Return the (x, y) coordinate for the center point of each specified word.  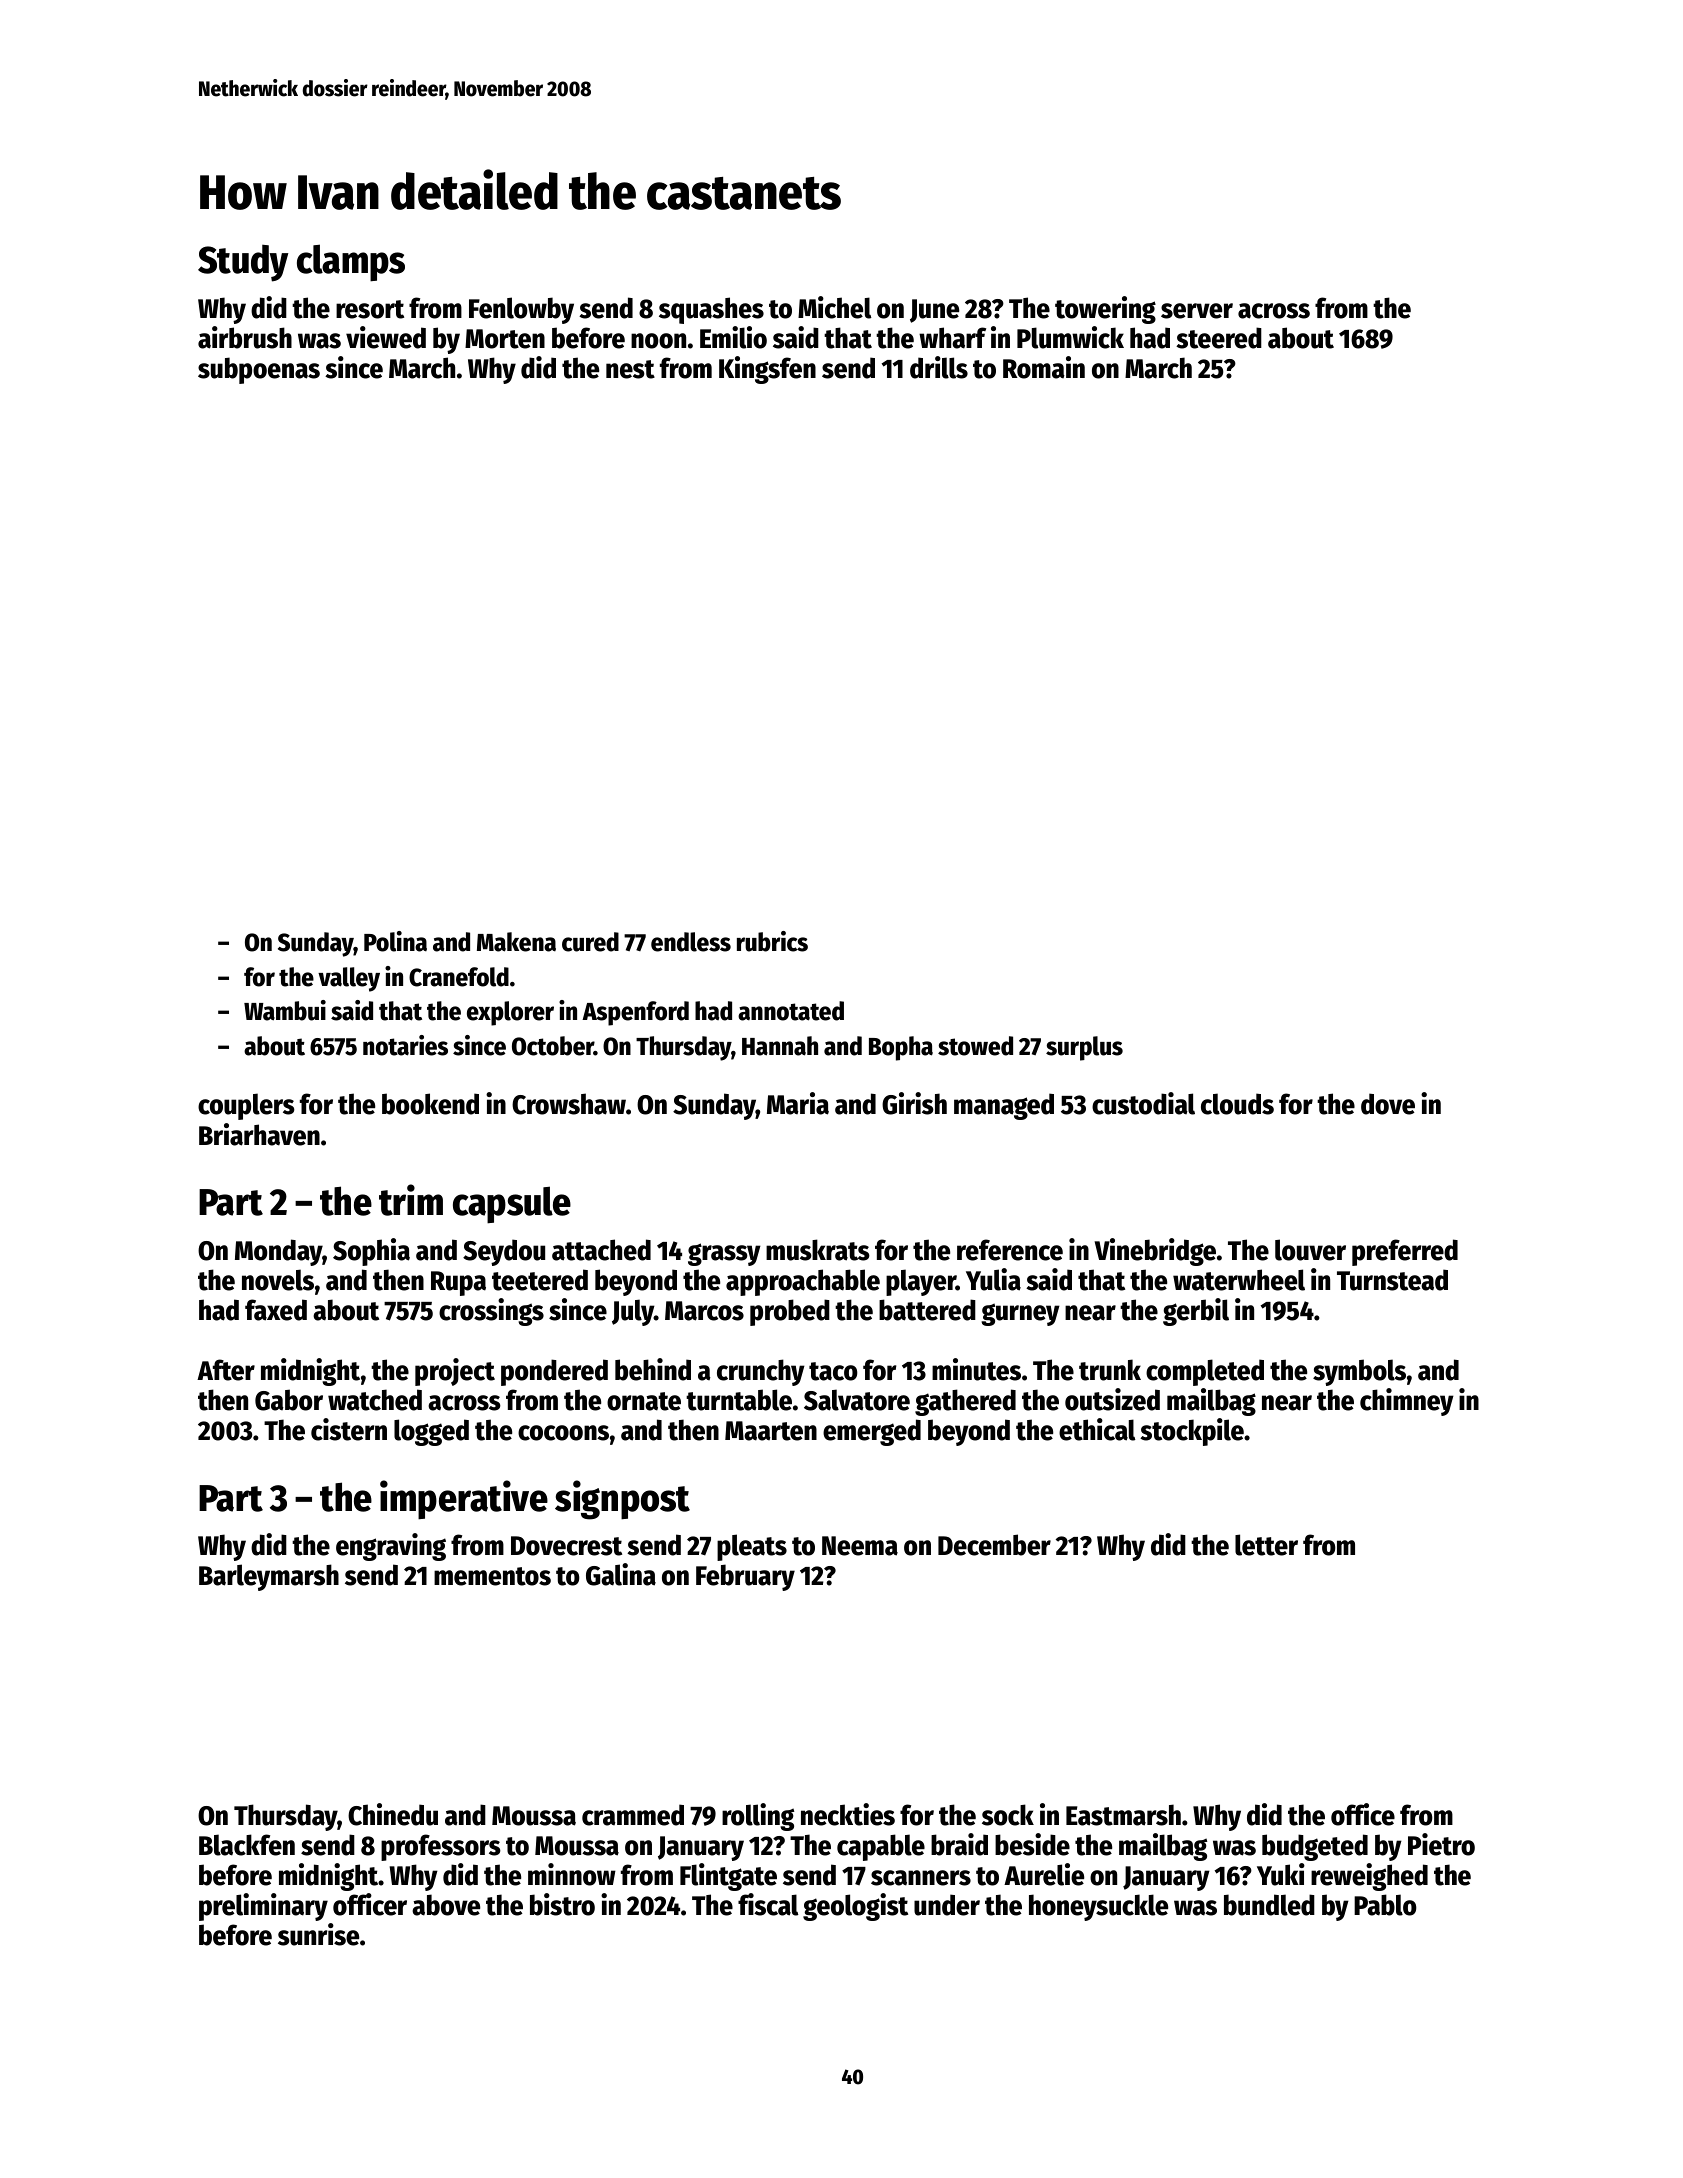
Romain (1044, 367)
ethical (1097, 1429)
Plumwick (1070, 337)
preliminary (263, 1907)
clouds (1237, 1104)
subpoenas (259, 370)
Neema (860, 1546)
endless (691, 942)
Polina (395, 941)
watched (375, 1400)
